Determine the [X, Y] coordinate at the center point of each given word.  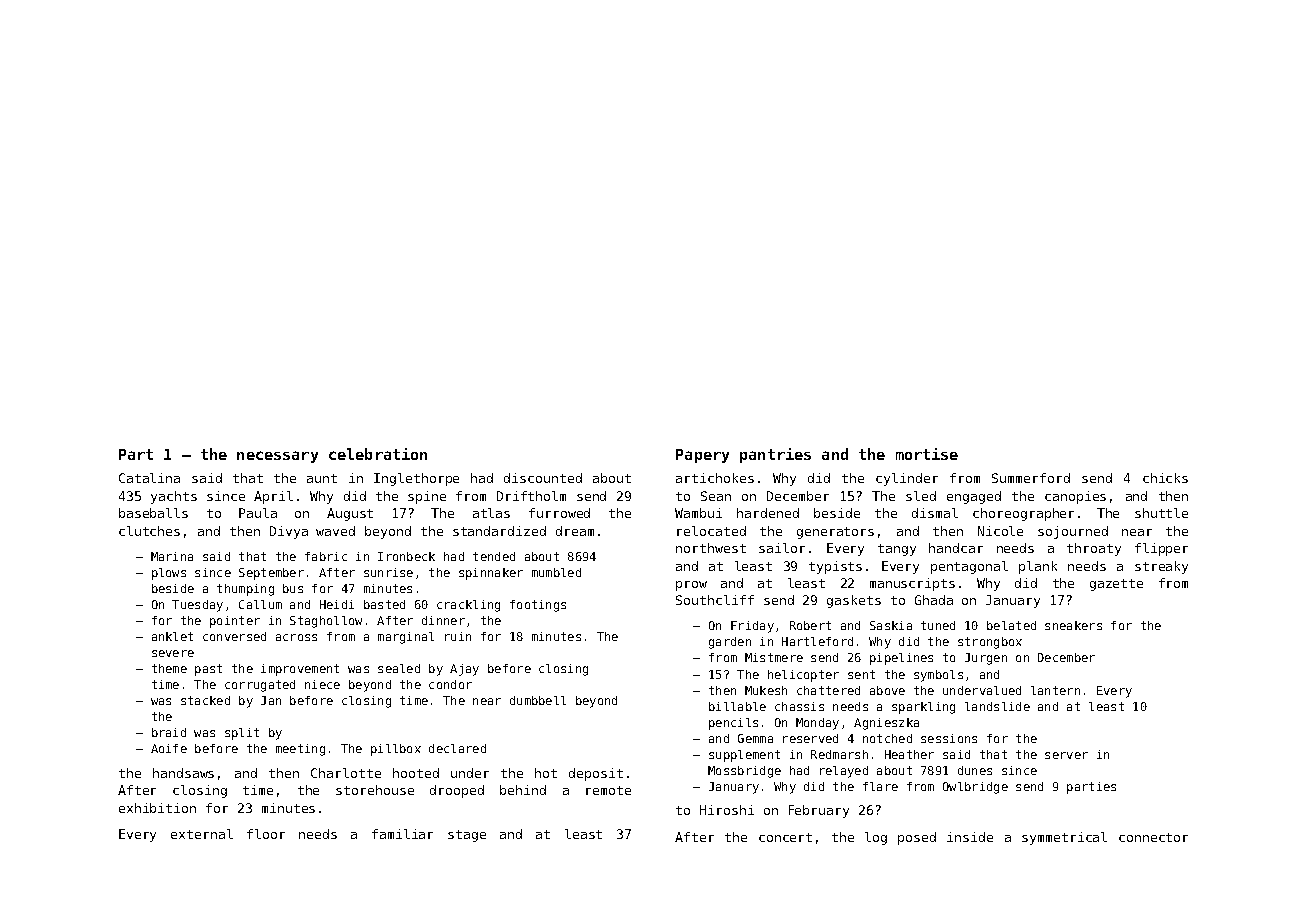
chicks [1165, 478]
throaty [1094, 549]
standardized [499, 531]
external [202, 834]
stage [467, 836]
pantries [775, 455]
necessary [277, 457]
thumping [245, 590]
